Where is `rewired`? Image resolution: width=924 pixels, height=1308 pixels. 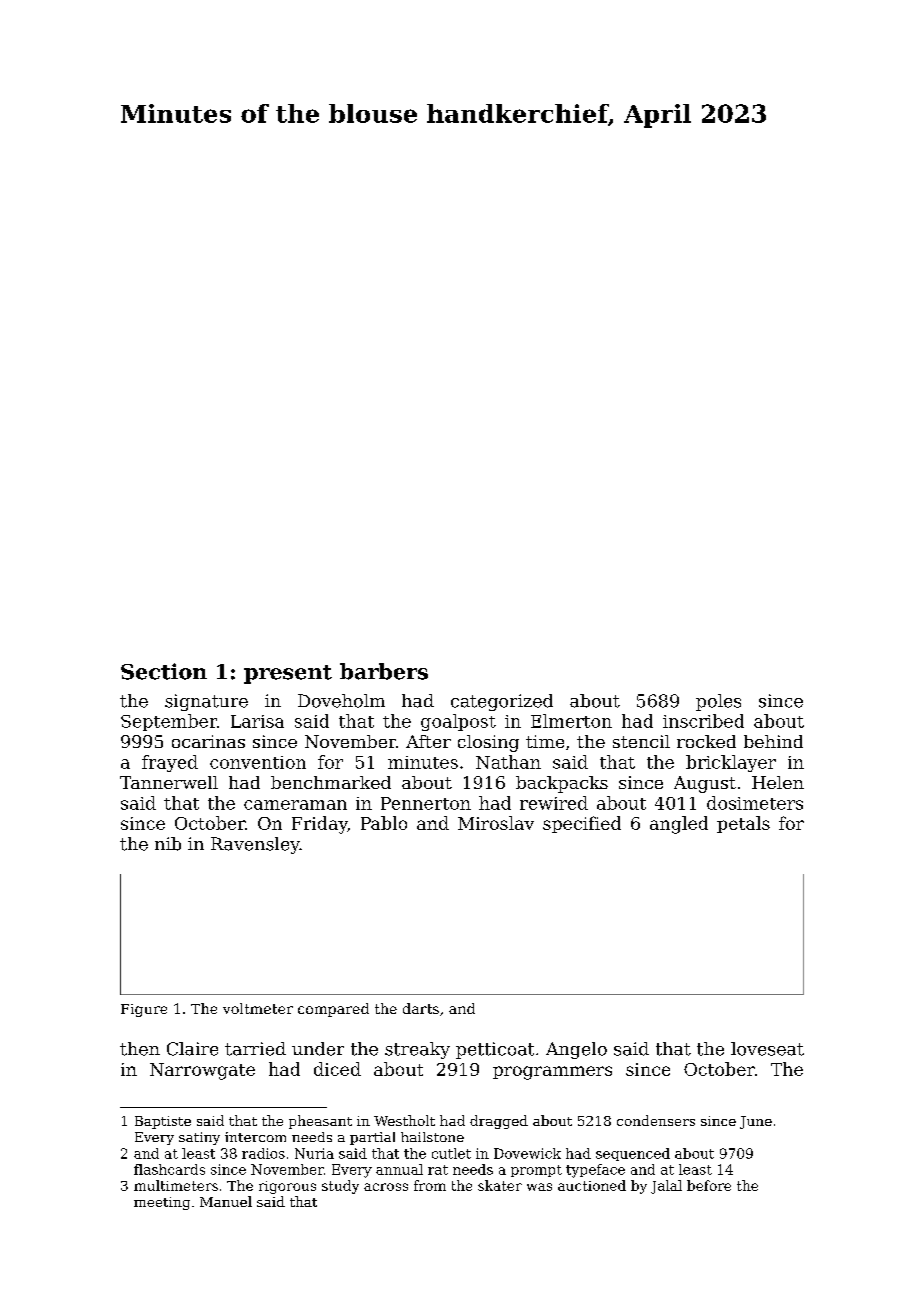 rewired is located at coordinates (554, 803).
